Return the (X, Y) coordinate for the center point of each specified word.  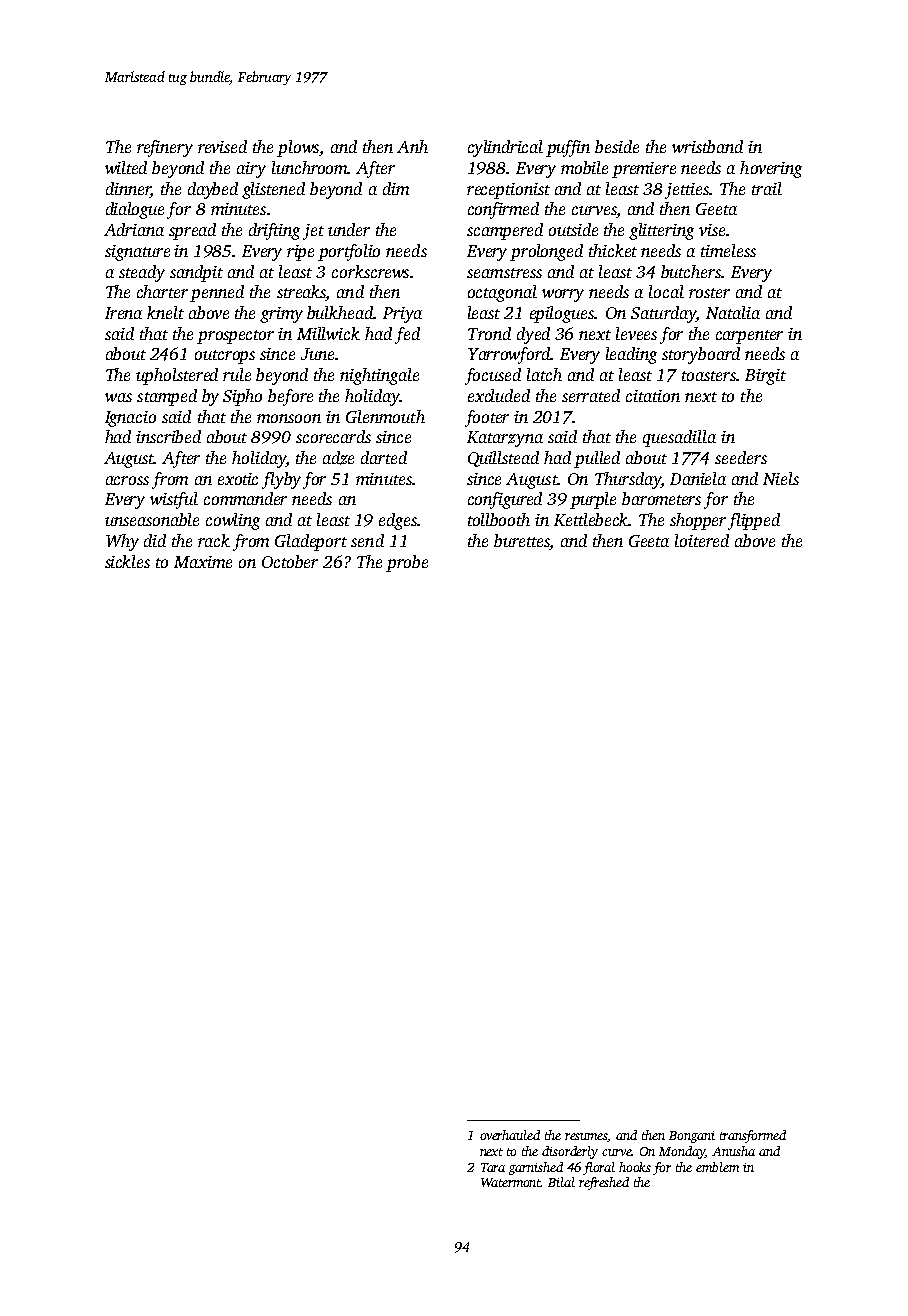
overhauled (510, 1135)
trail (767, 188)
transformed (753, 1136)
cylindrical (505, 148)
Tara (493, 1167)
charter (162, 291)
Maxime (203, 562)
